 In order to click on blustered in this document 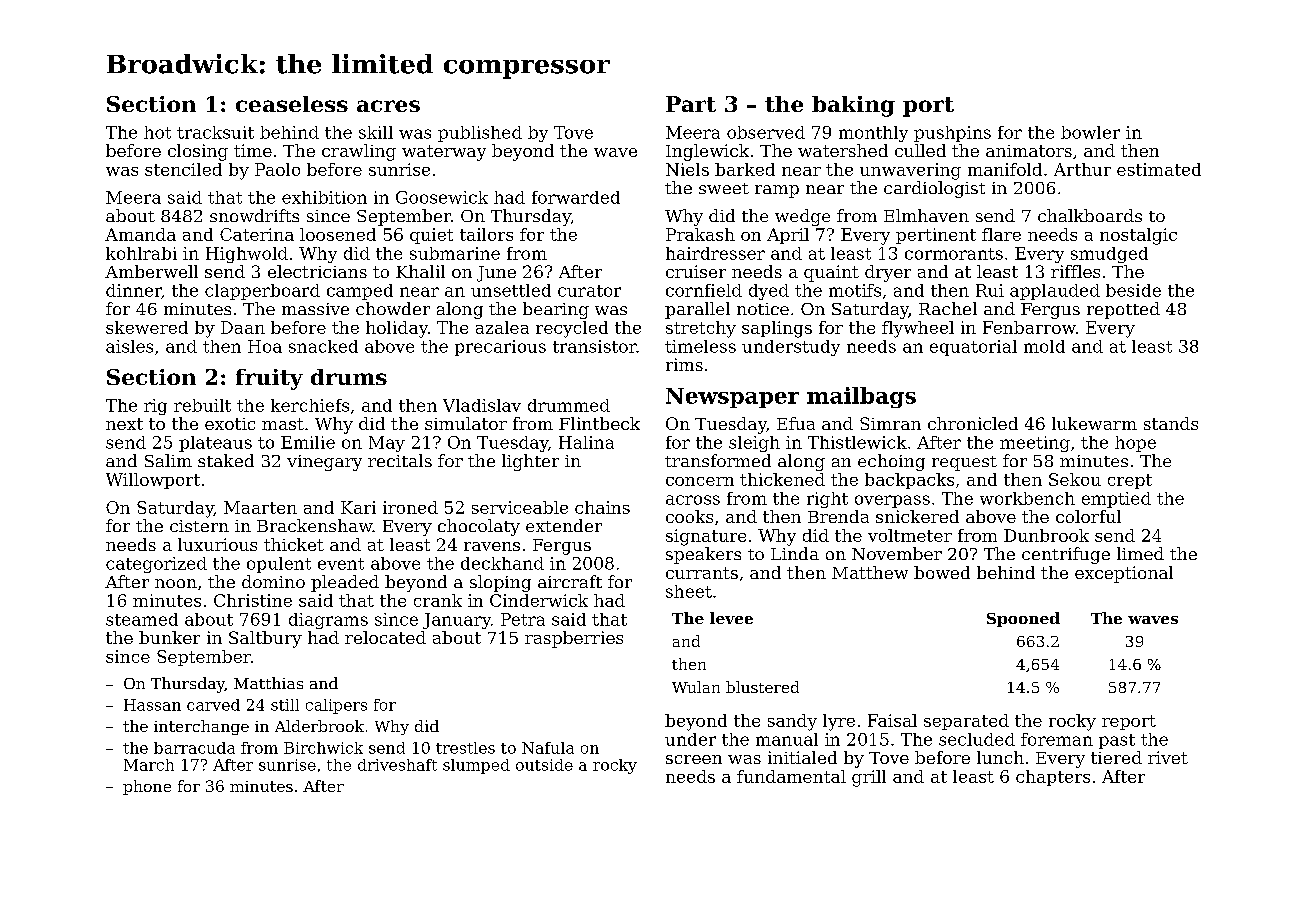, I will do `click(762, 687)`.
